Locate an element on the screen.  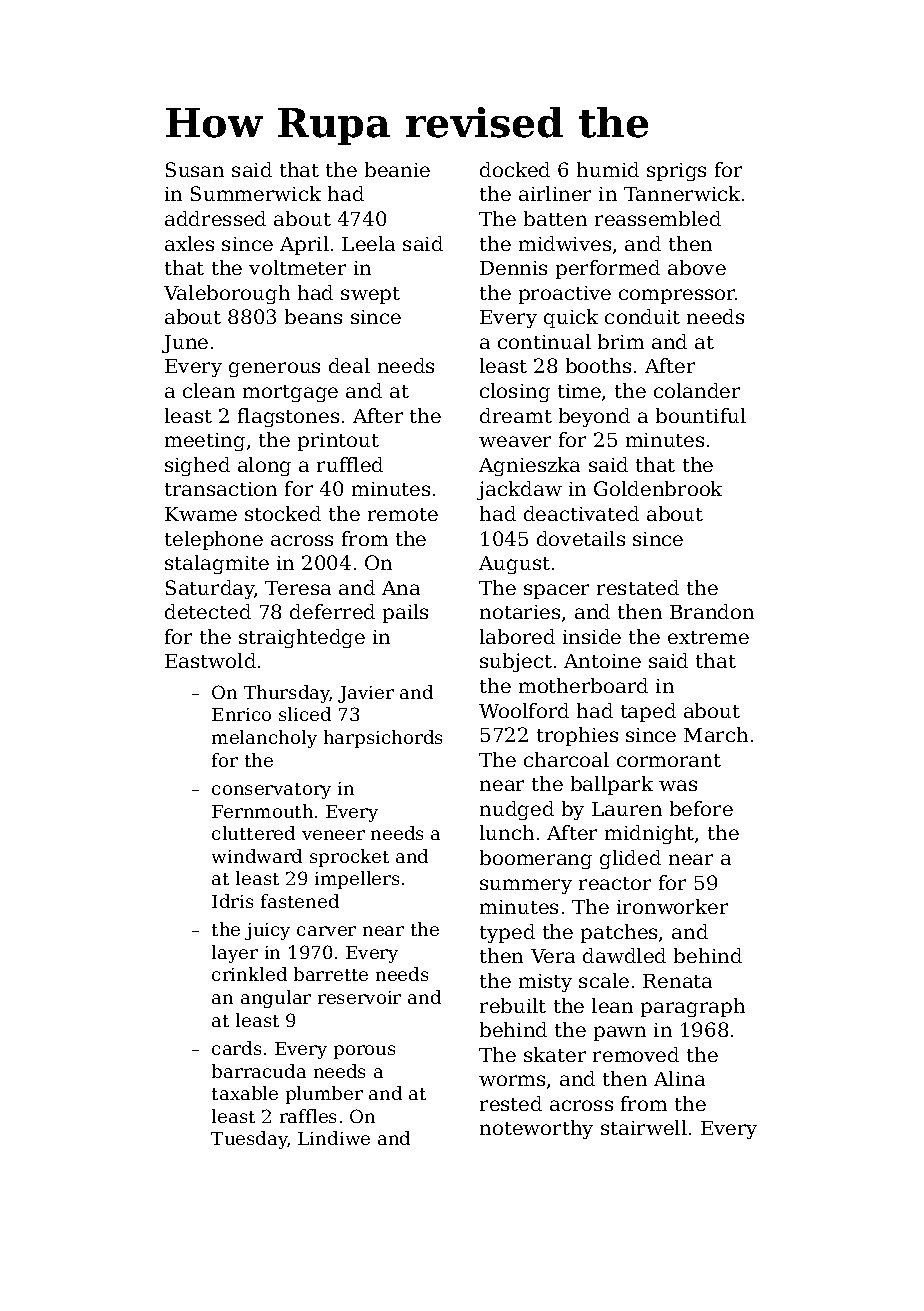
voltmeter is located at coordinates (297, 267).
